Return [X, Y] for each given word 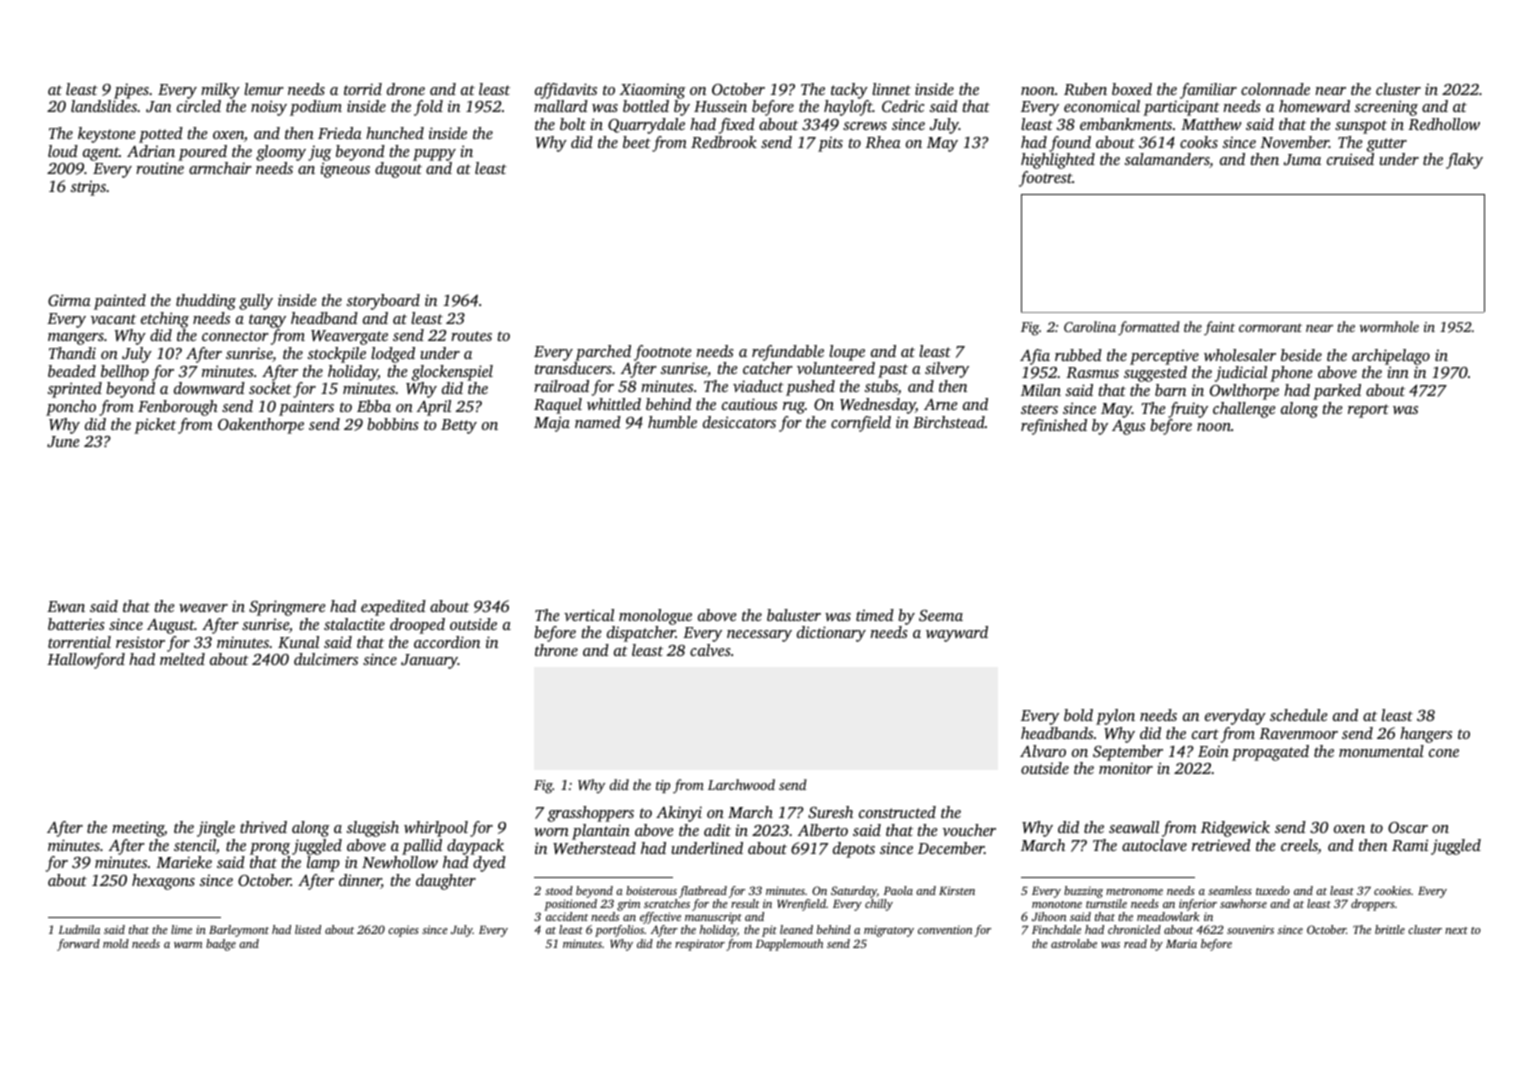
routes [471, 336]
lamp [323, 864]
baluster [794, 615]
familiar [1208, 91]
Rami [1410, 845]
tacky [849, 91]
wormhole [1389, 326]
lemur [264, 89]
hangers [1426, 735]
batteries [76, 624]
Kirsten [957, 890]
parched [603, 353]
